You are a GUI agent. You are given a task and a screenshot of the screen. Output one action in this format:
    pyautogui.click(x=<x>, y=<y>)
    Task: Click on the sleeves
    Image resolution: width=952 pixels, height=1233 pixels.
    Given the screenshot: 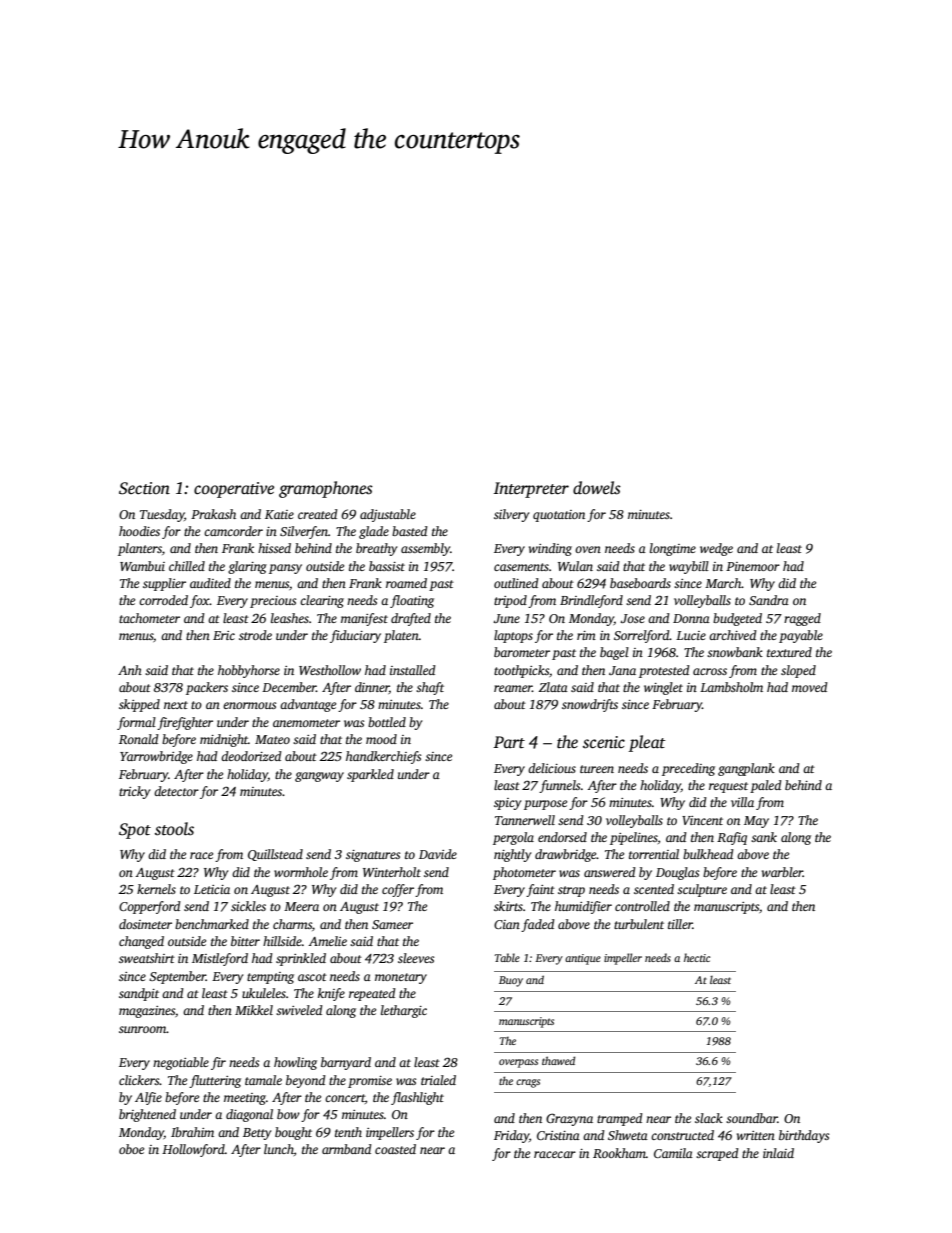 What is the action you would take?
    pyautogui.click(x=416, y=958)
